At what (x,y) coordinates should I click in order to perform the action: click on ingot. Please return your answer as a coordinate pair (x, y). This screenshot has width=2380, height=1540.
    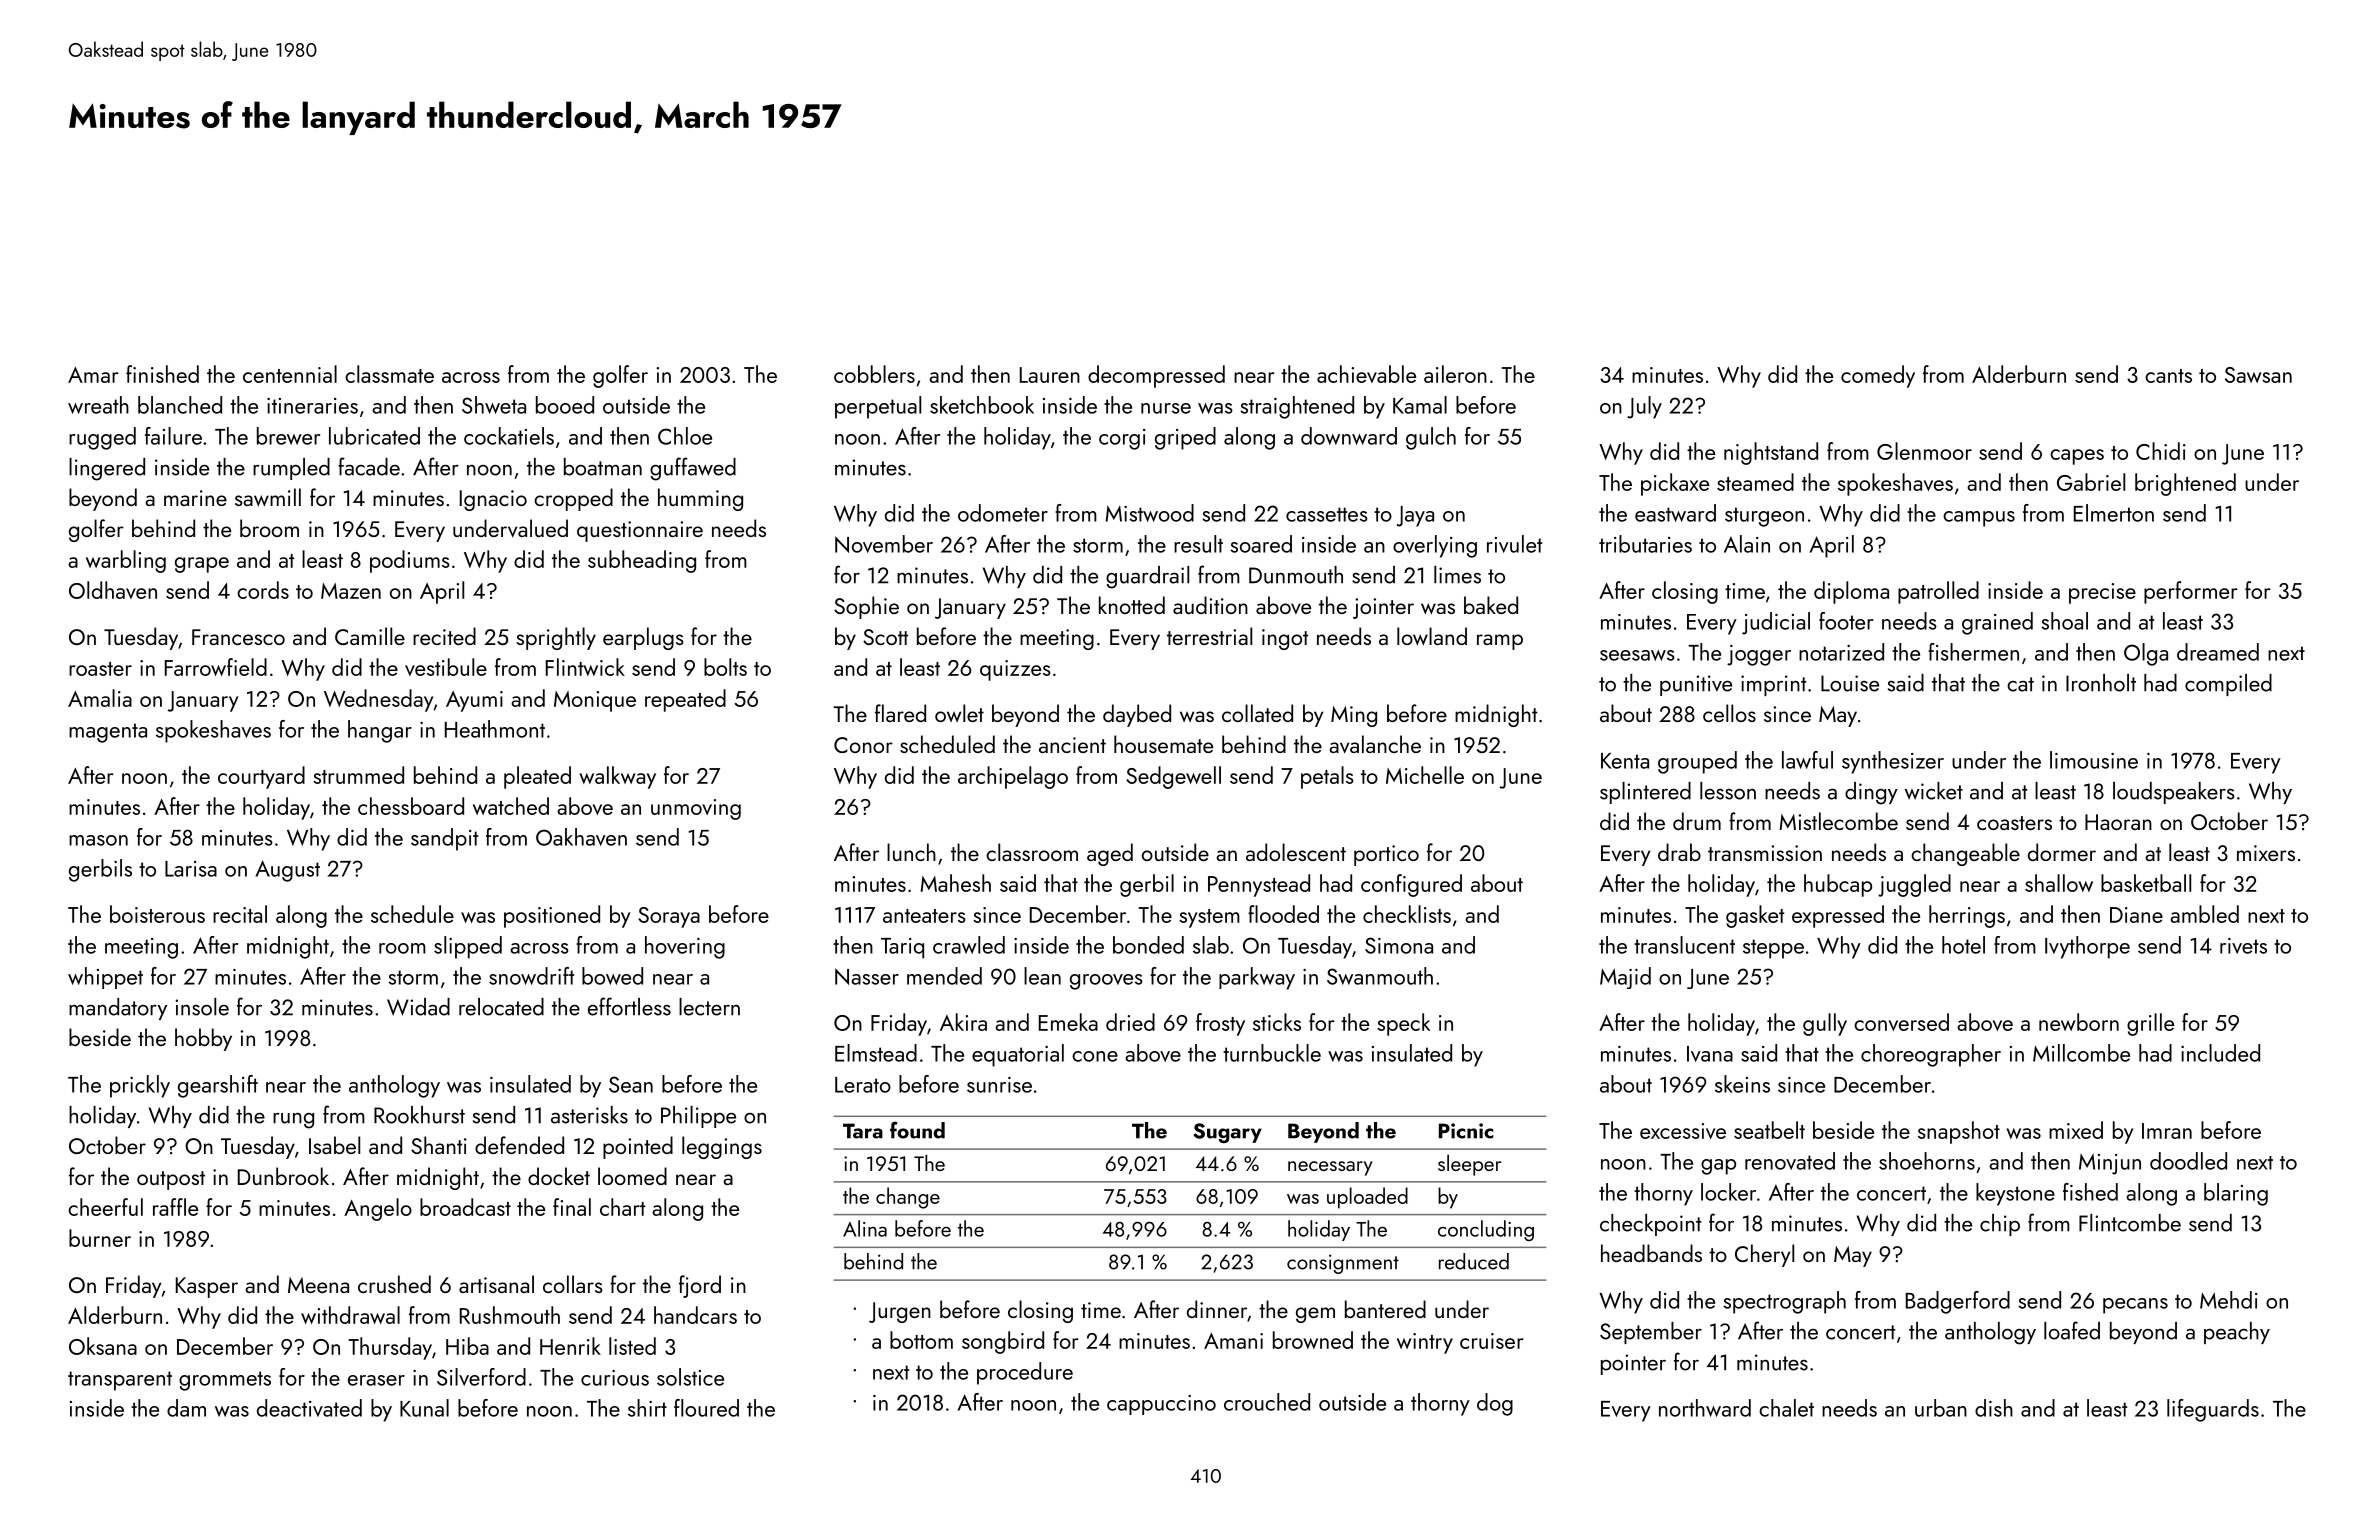
    Looking at the image, I should click on (1285, 639).
